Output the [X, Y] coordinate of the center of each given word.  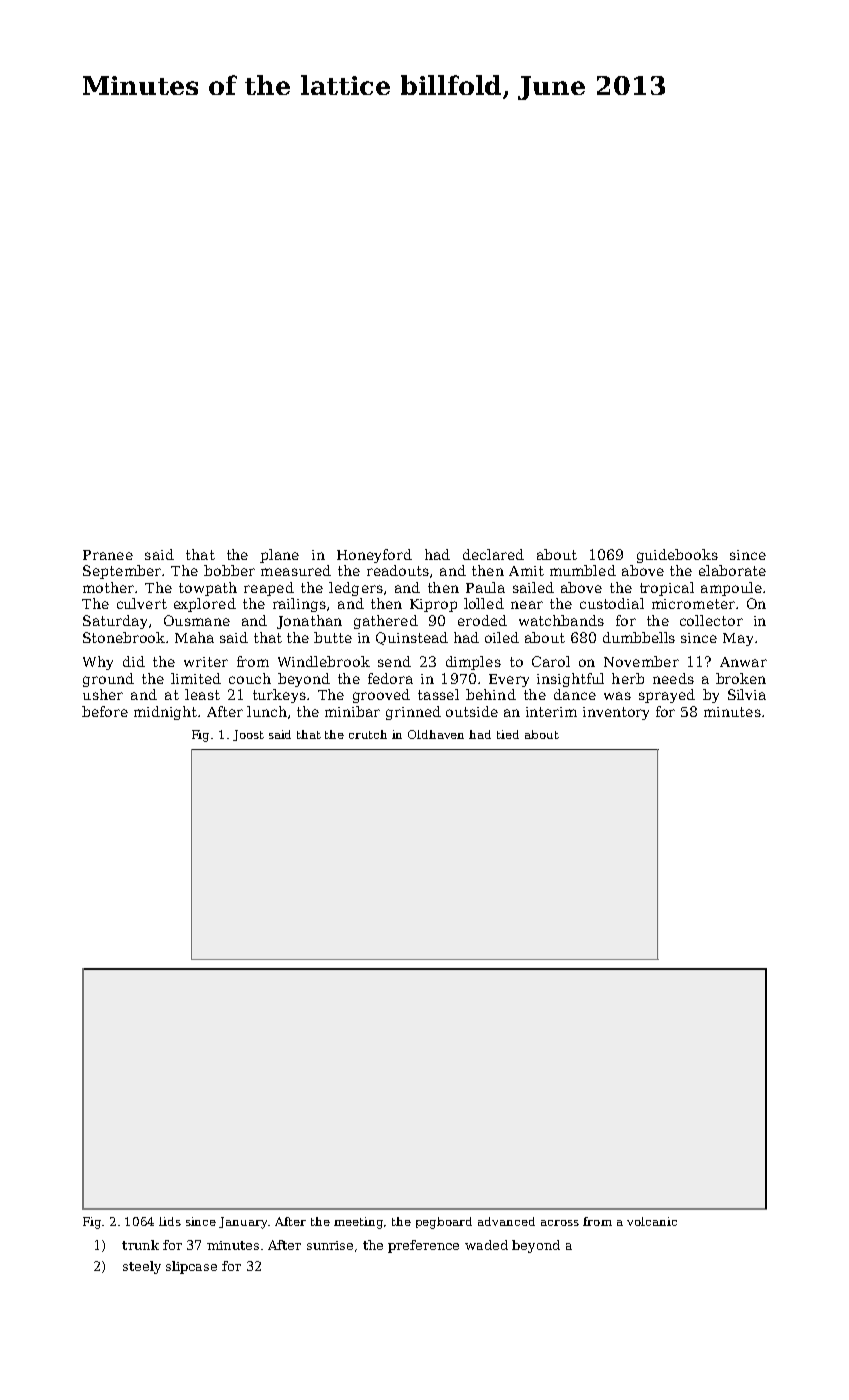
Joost [248, 735]
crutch [368, 734]
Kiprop [433, 605]
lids [170, 1221]
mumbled [583, 570]
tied [508, 734]
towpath [208, 589]
